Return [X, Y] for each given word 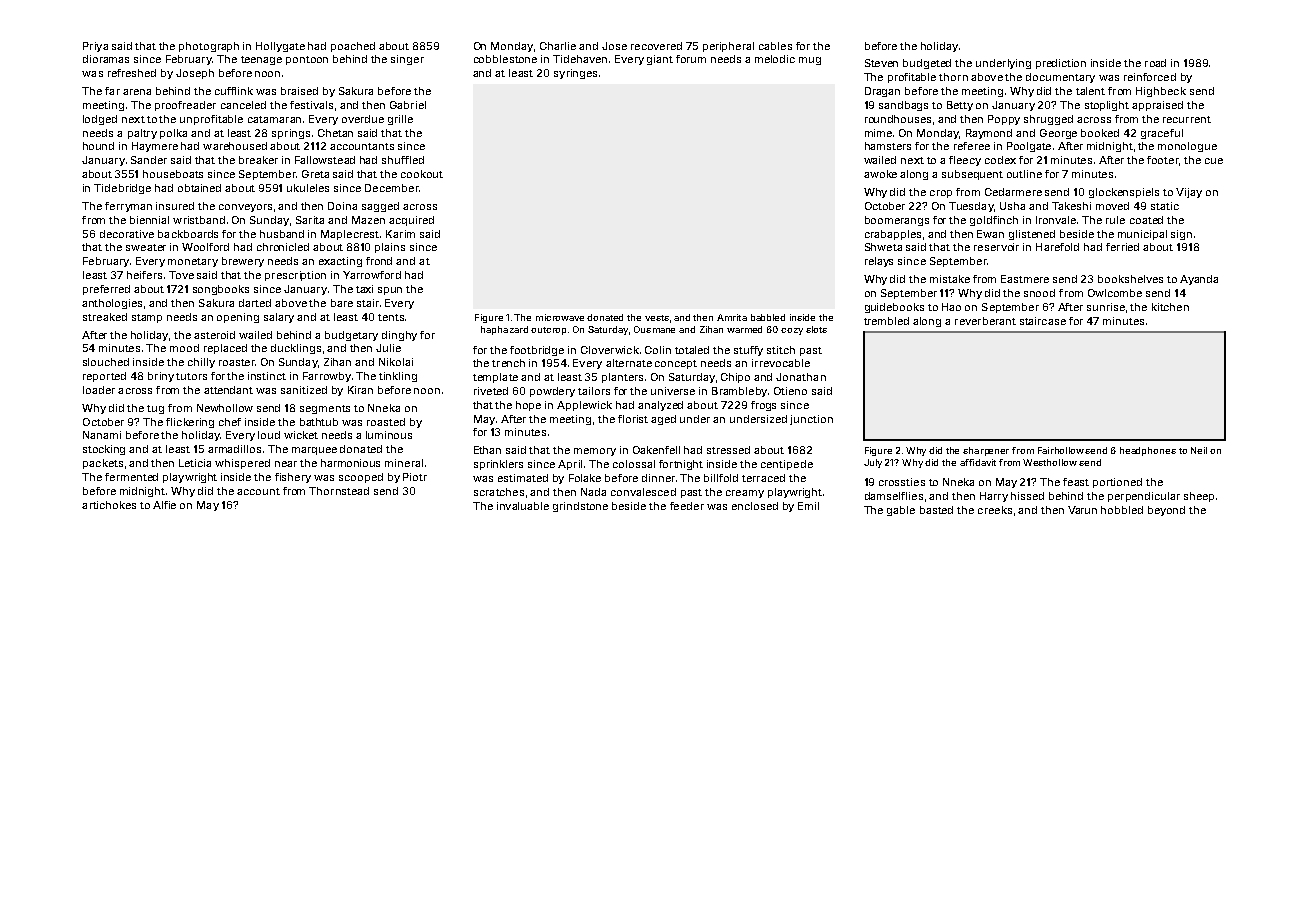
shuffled [403, 160]
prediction [1061, 64]
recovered [656, 46]
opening [238, 318]
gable [901, 511]
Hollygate [280, 47]
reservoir [996, 247]
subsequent [972, 175]
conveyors [245, 208]
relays [879, 262]
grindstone [580, 507]
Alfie [164, 505]
